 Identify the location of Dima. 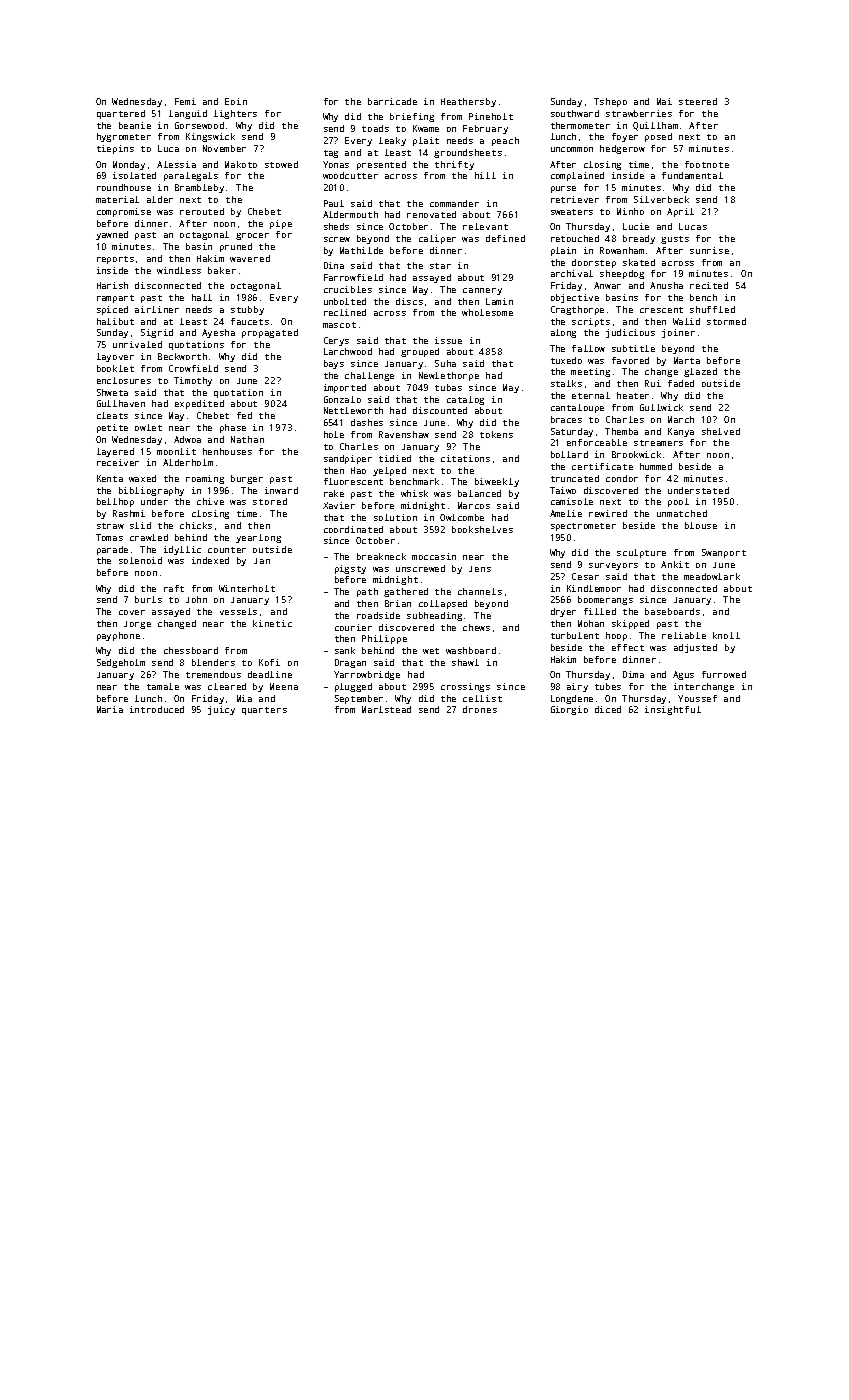
(633, 674).
